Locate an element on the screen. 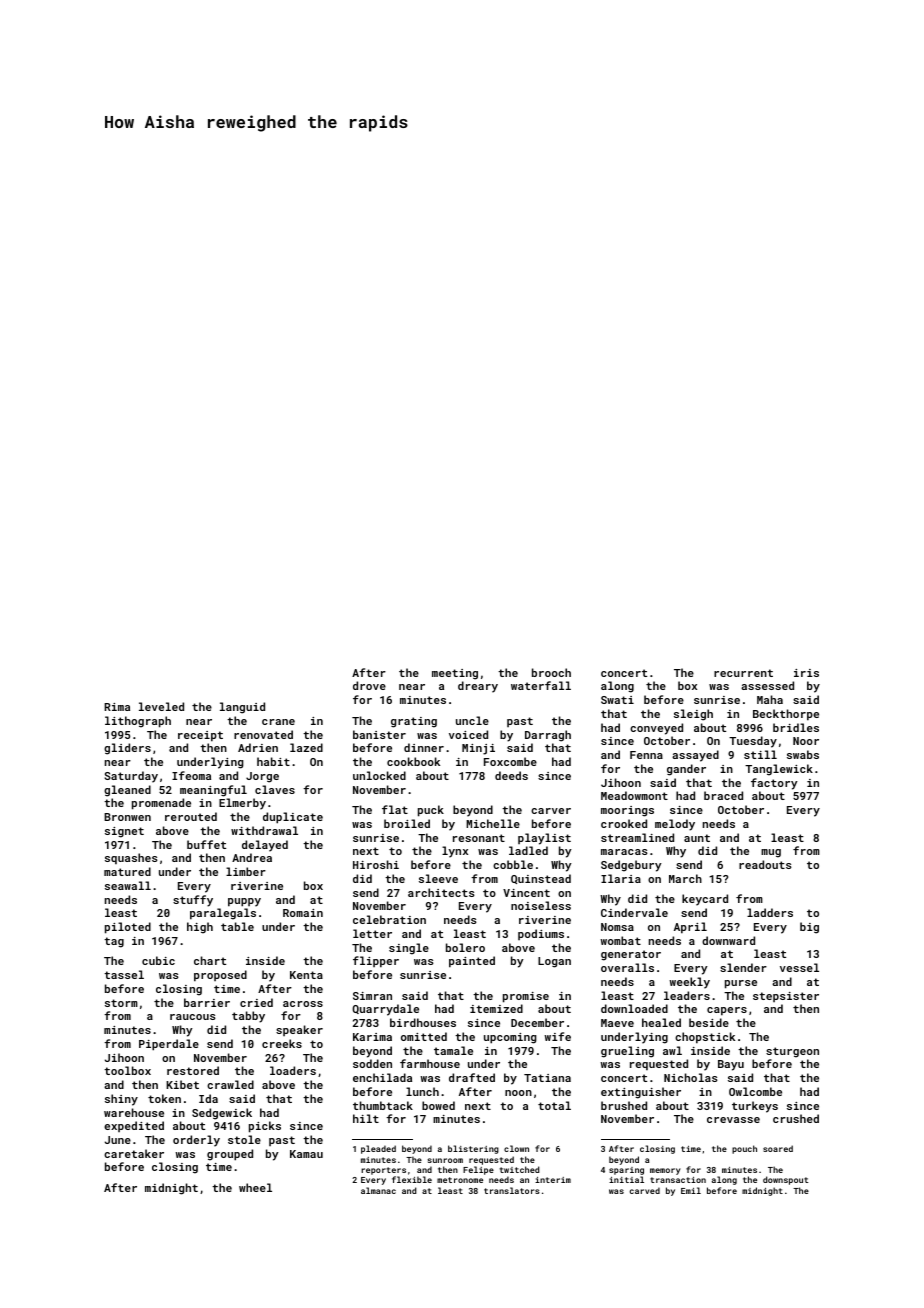 The height and width of the screenshot is (1308, 924). braced is located at coordinates (723, 795).
